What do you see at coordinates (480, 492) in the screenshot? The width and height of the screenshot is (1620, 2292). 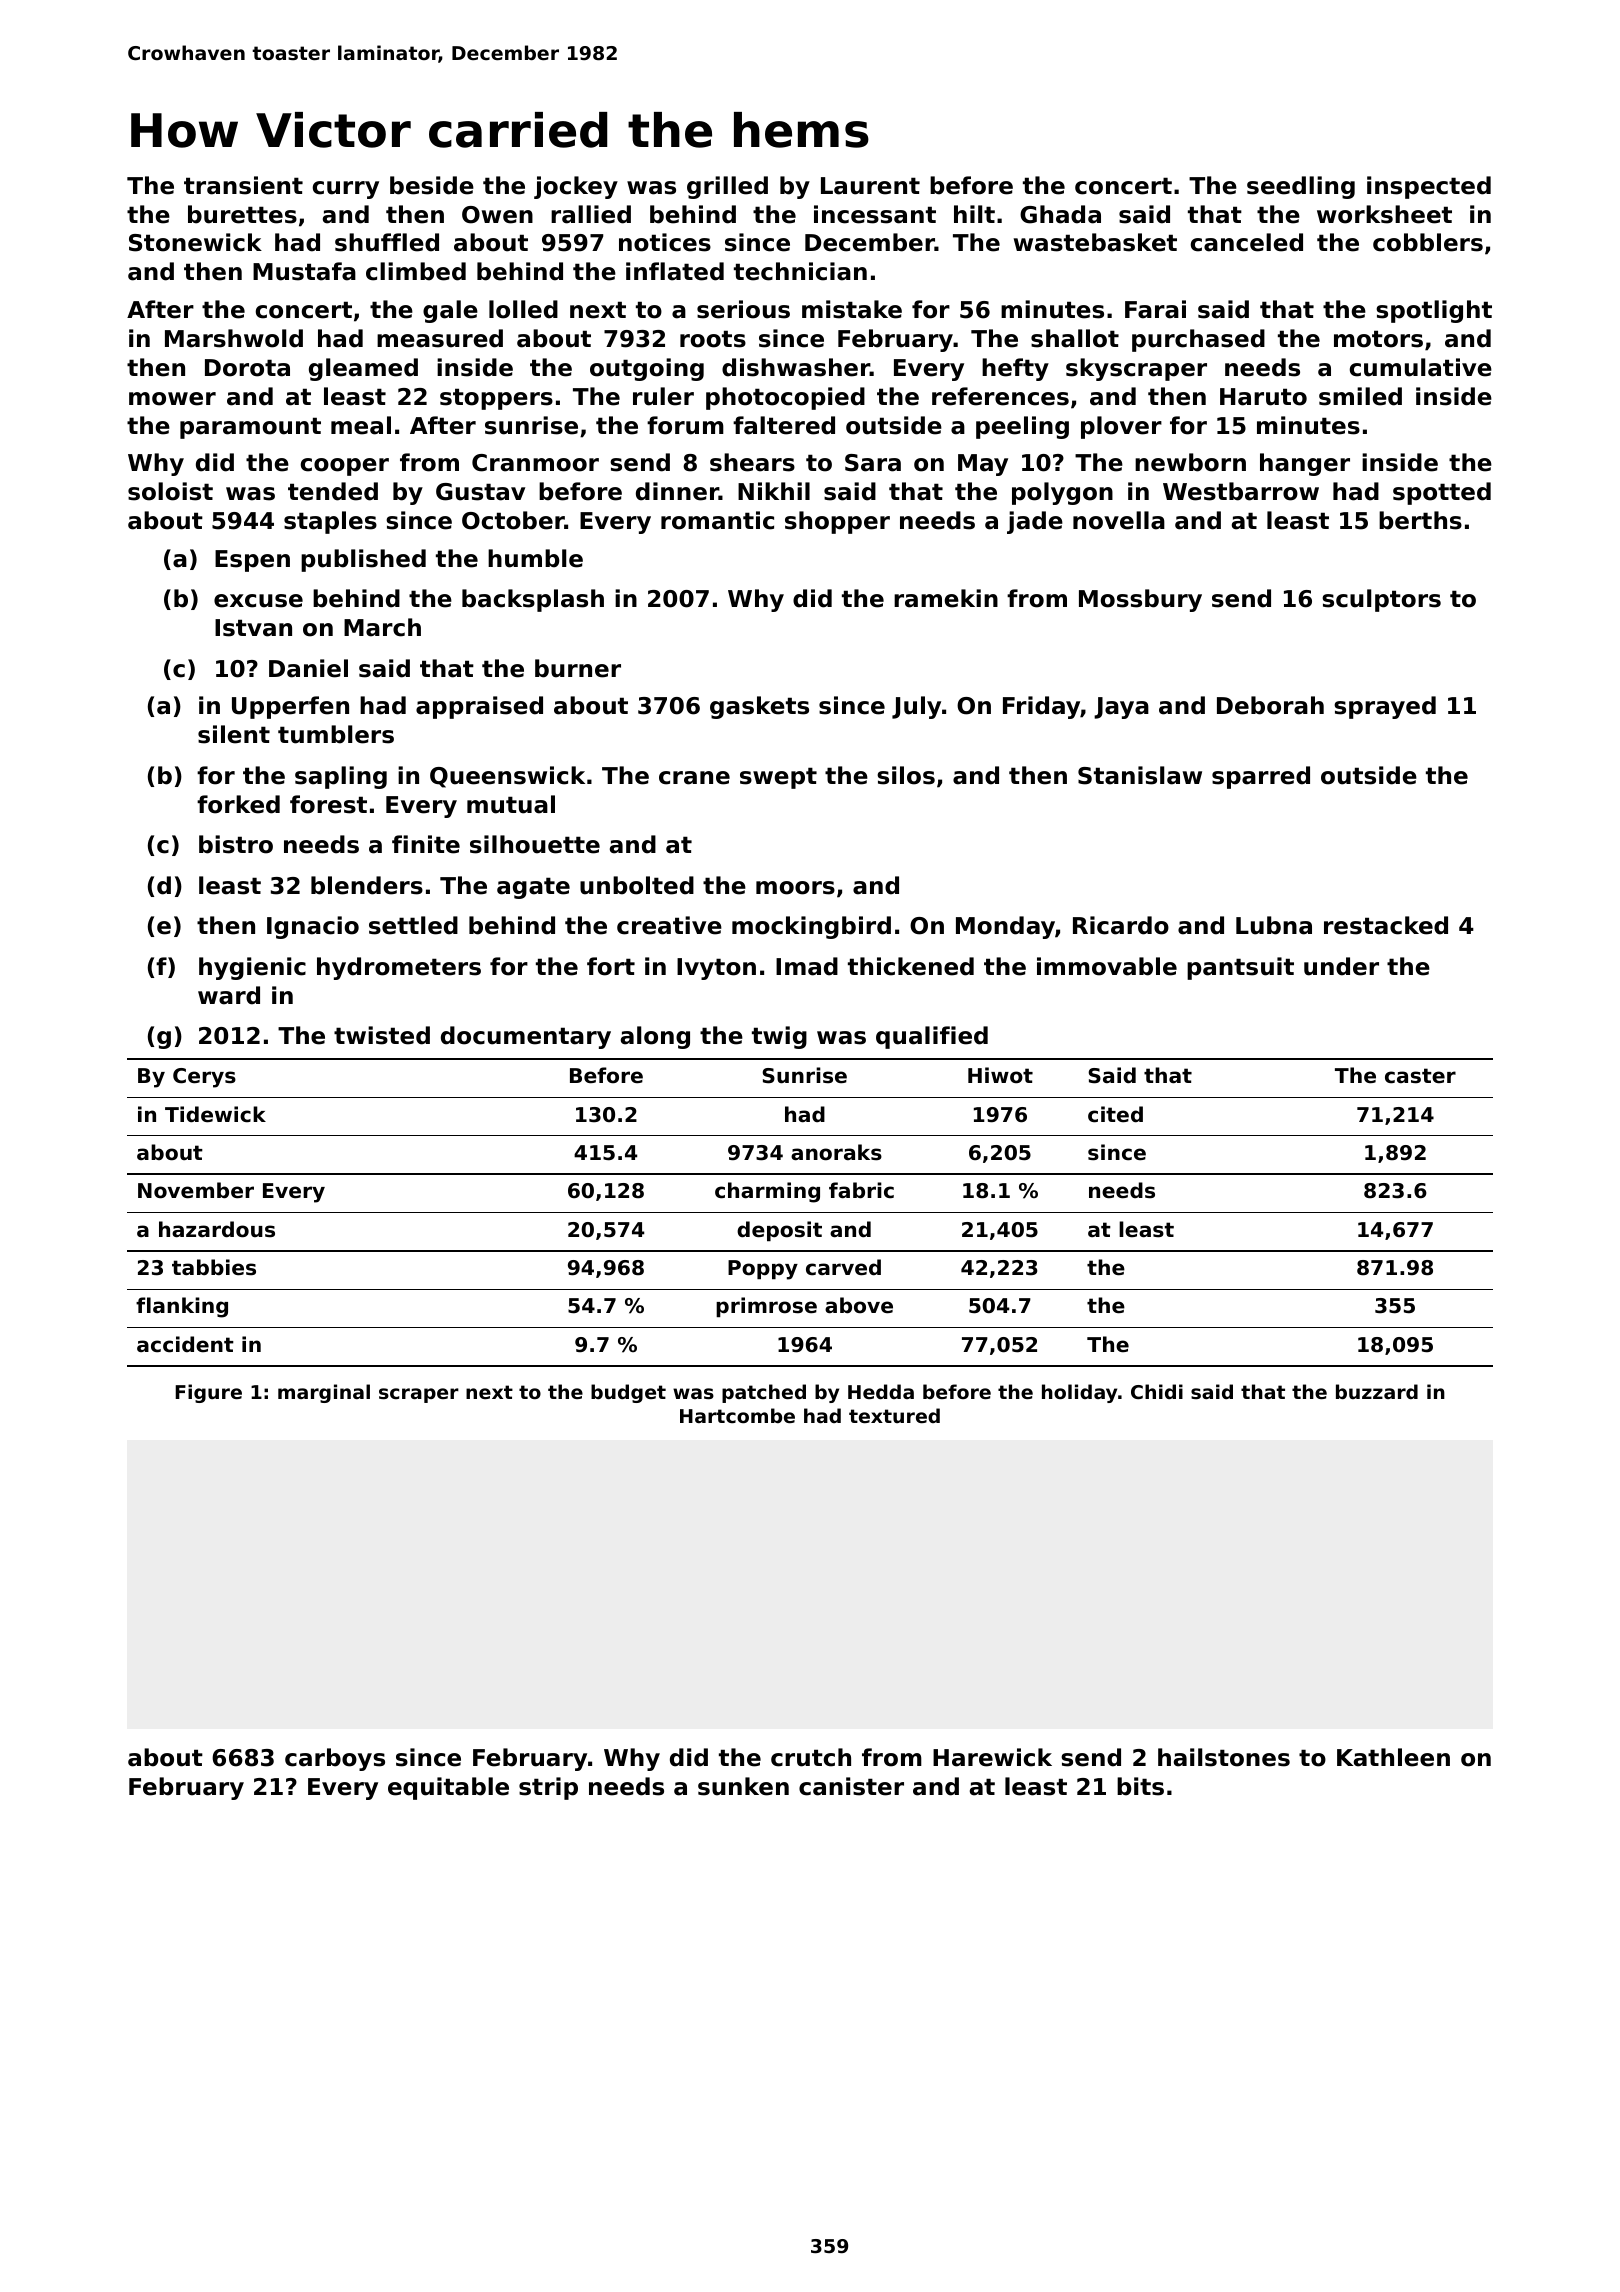 I see `Gustav` at bounding box center [480, 492].
